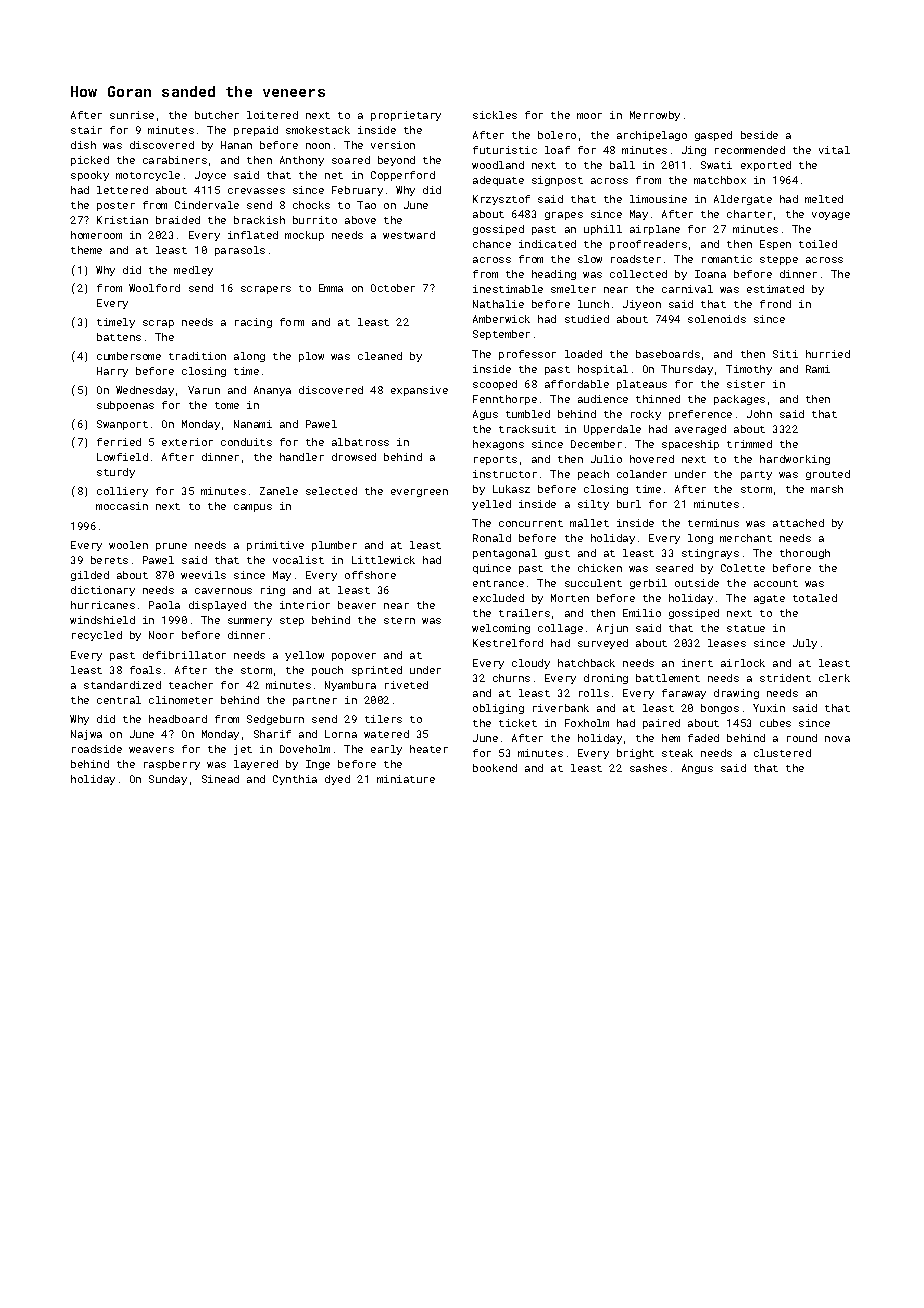  Describe the element at coordinates (652, 136) in the screenshot. I see `archipelago` at that location.
